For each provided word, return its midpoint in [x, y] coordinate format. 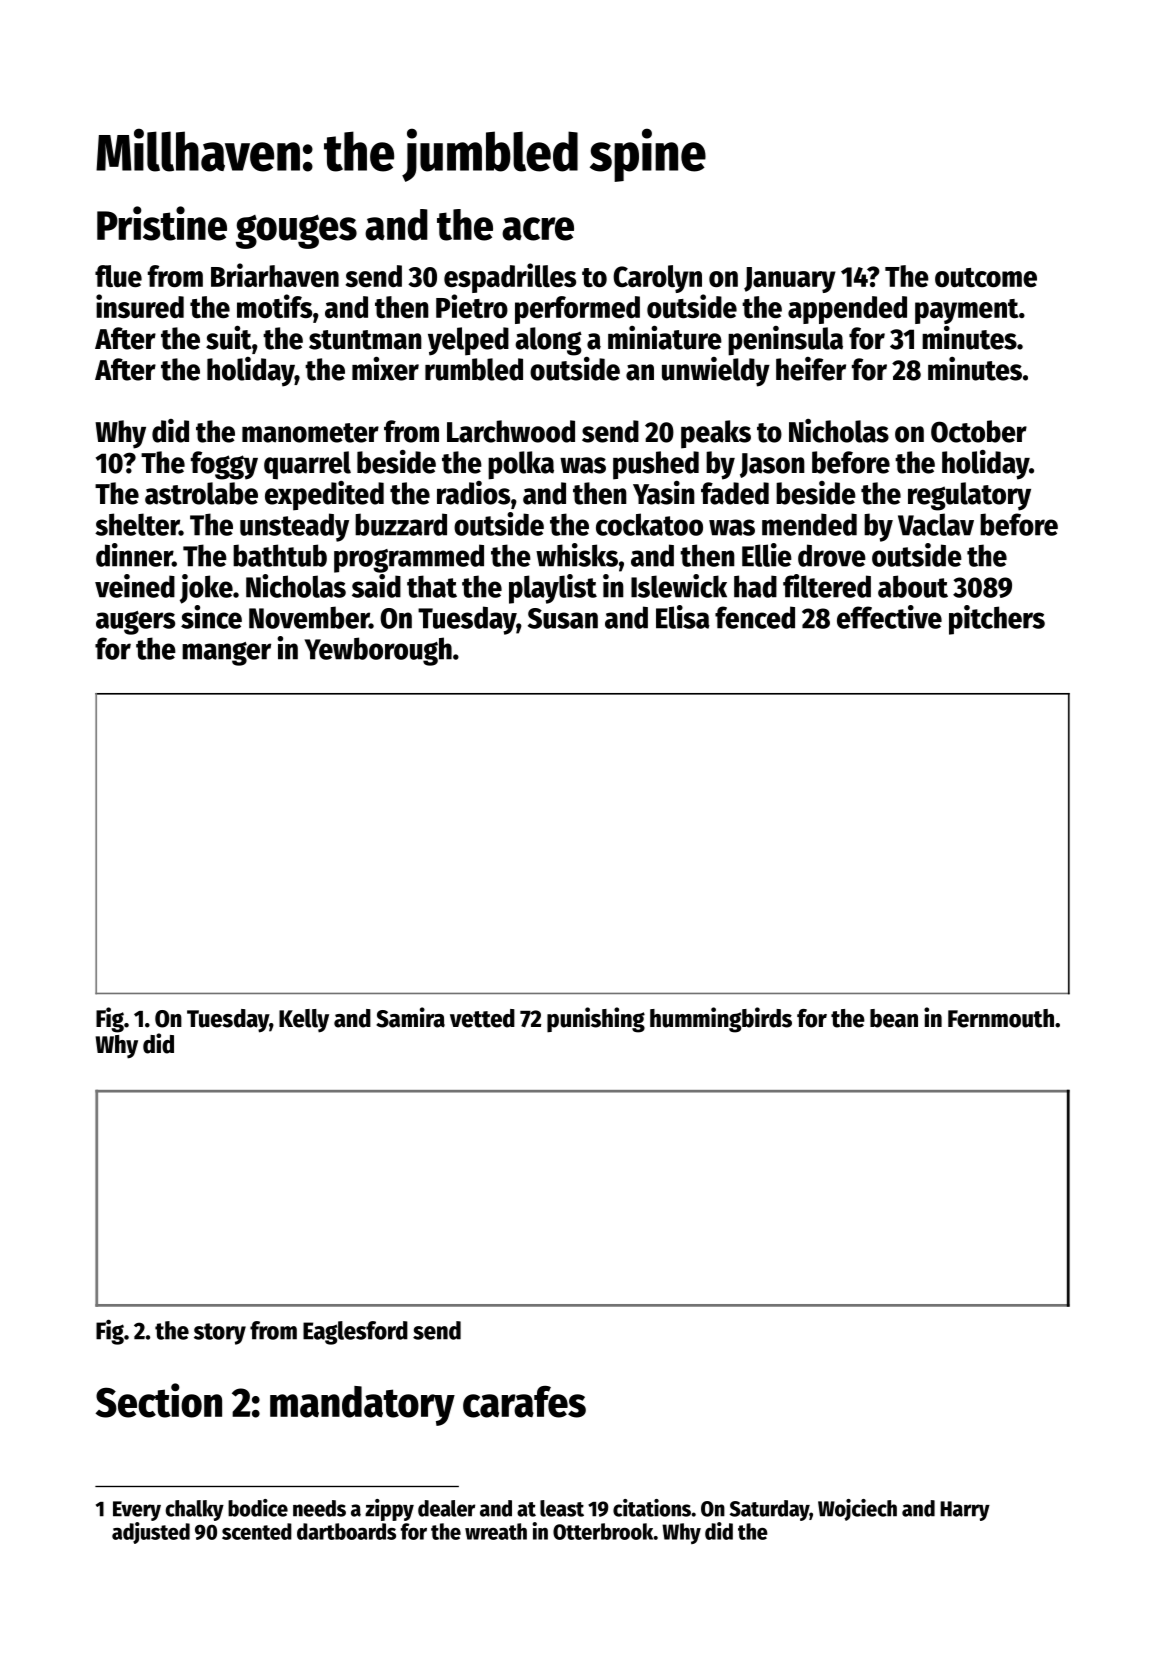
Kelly [304, 1021]
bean [894, 1018]
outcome [986, 277]
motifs [274, 306]
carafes [524, 1402]
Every [137, 1511]
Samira [410, 1017]
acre [538, 229]
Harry [965, 1511]
